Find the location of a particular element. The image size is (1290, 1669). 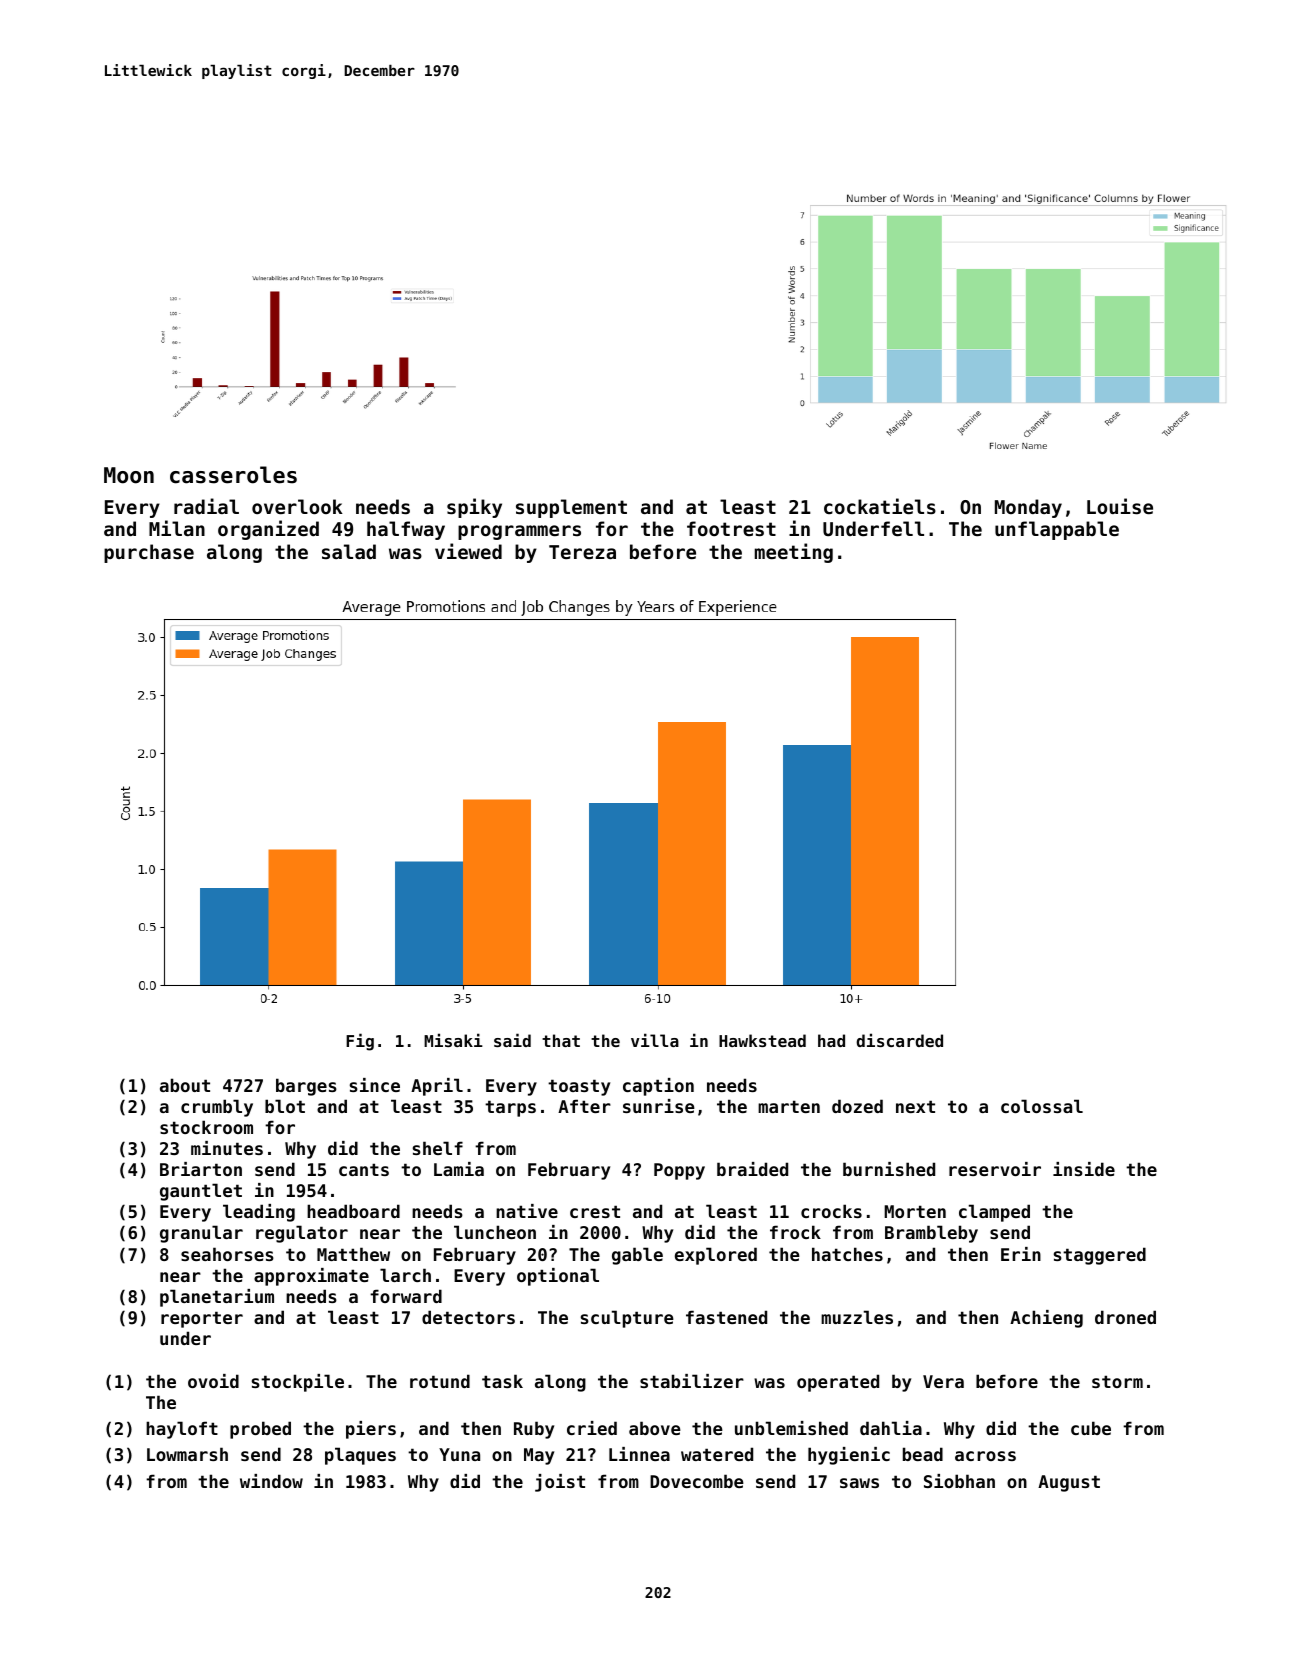

discarded is located at coordinates (899, 1040).
